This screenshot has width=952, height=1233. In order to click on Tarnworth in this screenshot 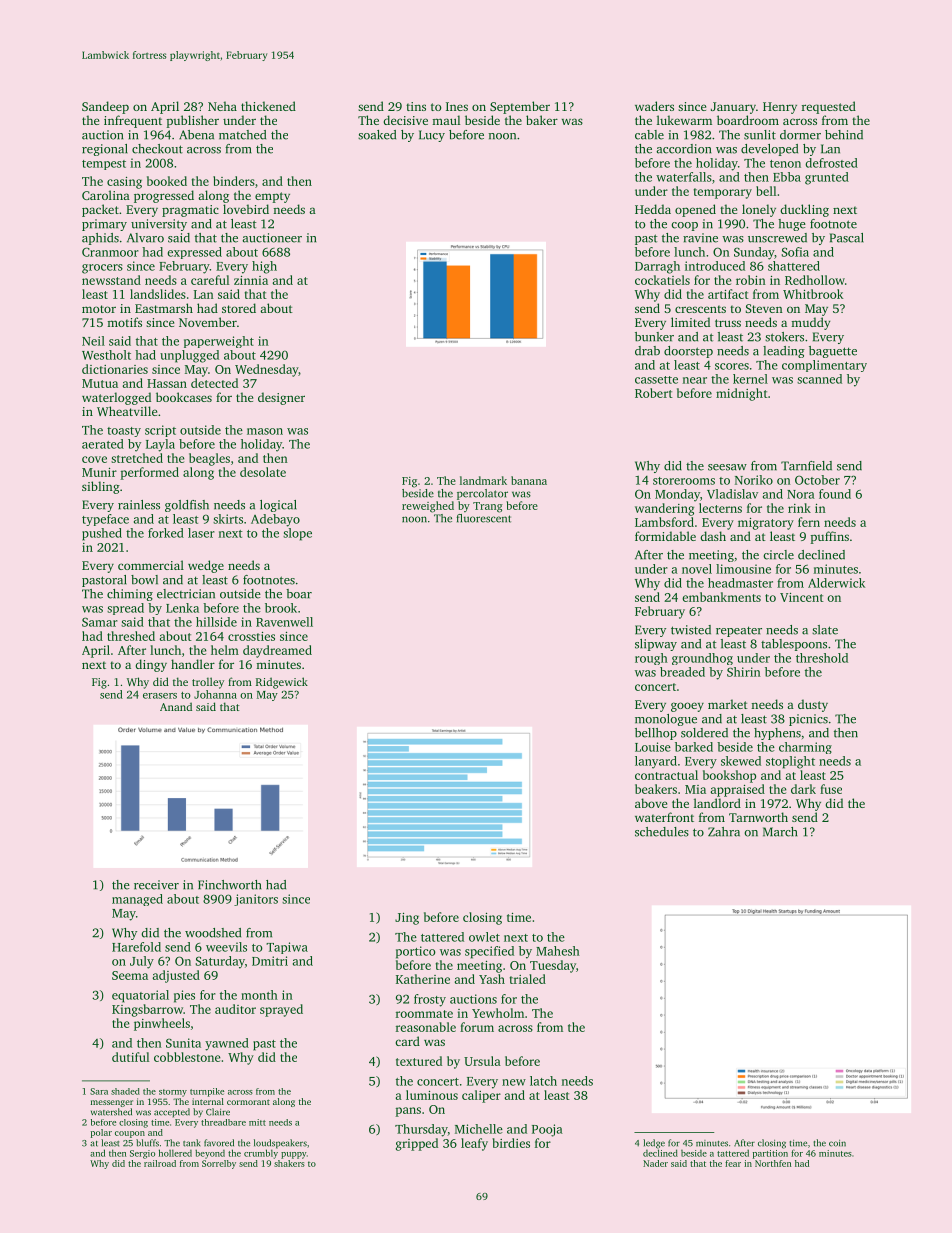, I will do `click(758, 817)`.
